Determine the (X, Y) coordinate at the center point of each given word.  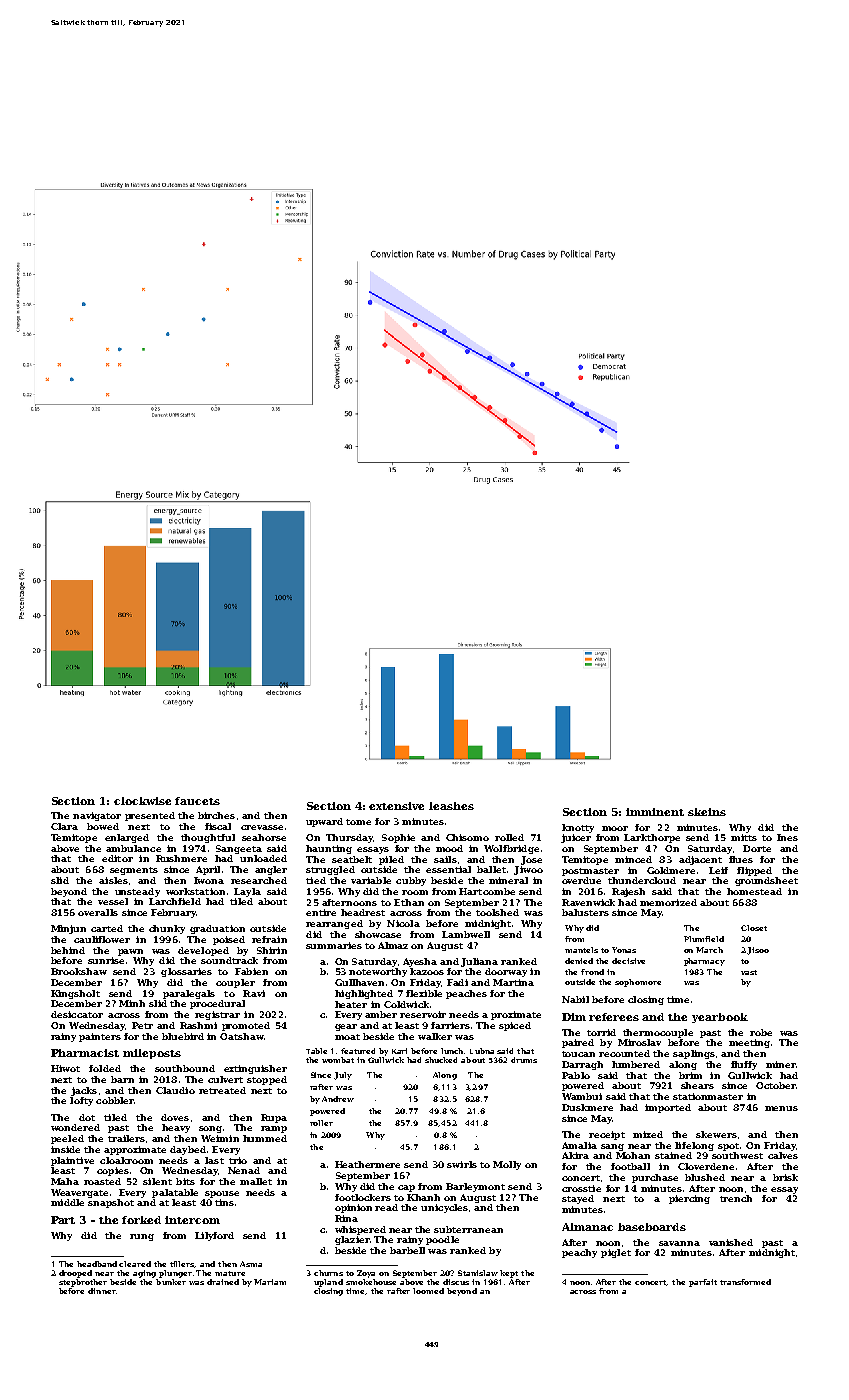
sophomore (638, 983)
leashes (451, 806)
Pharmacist (85, 1053)
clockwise (142, 801)
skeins (707, 812)
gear (346, 1027)
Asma (251, 1264)
